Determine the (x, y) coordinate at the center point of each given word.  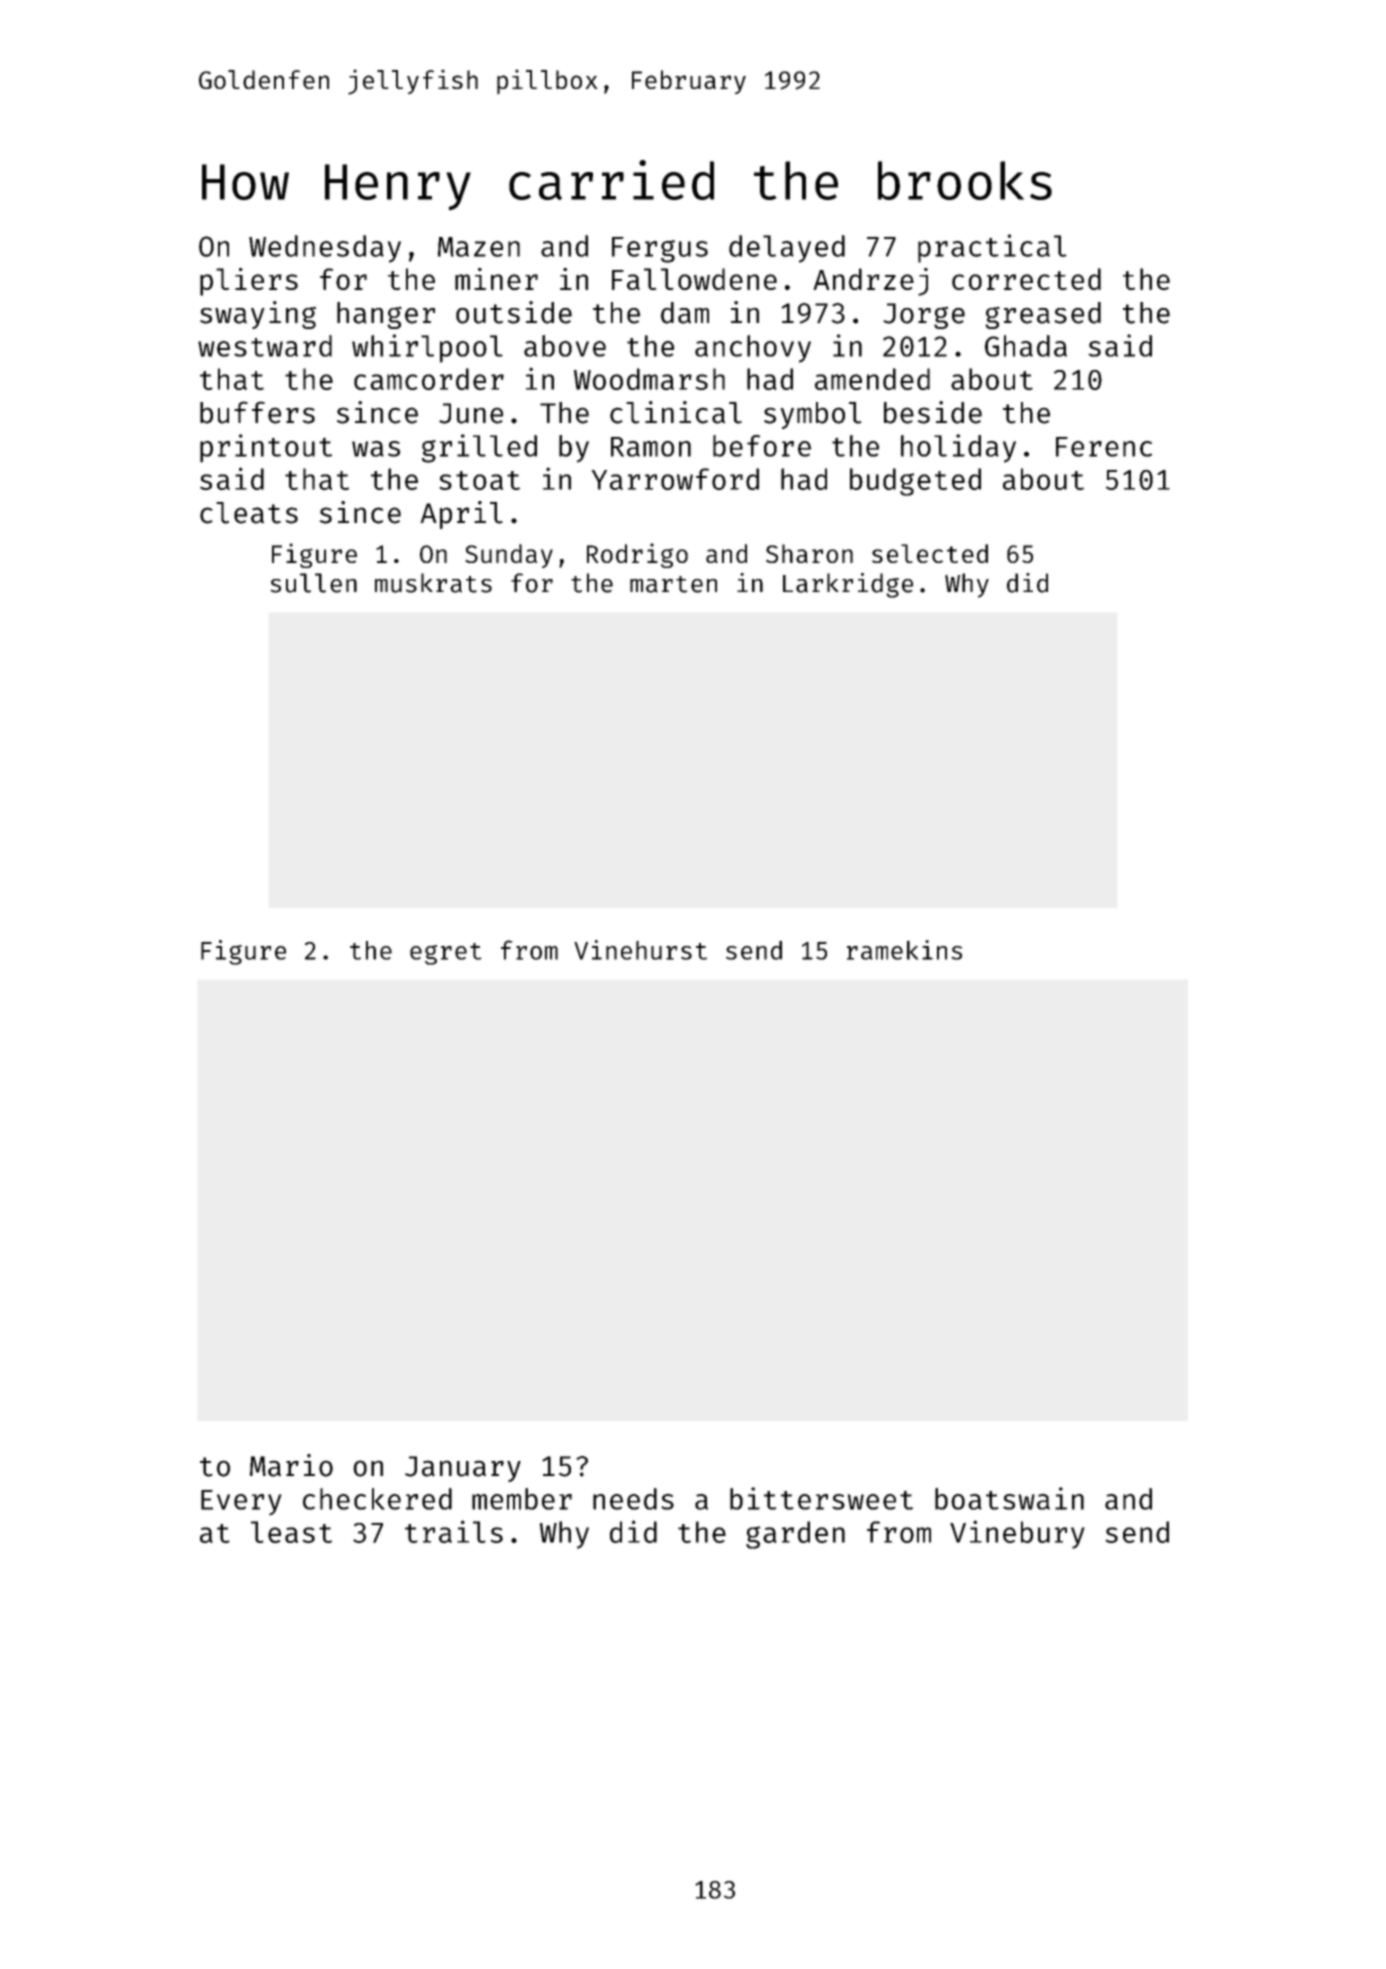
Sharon (809, 553)
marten (673, 584)
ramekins (904, 950)
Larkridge (848, 585)
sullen (313, 583)
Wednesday (325, 249)
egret (446, 954)
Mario (291, 1465)
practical (992, 248)
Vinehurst (640, 950)
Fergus (660, 250)
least (291, 1532)
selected (930, 553)
